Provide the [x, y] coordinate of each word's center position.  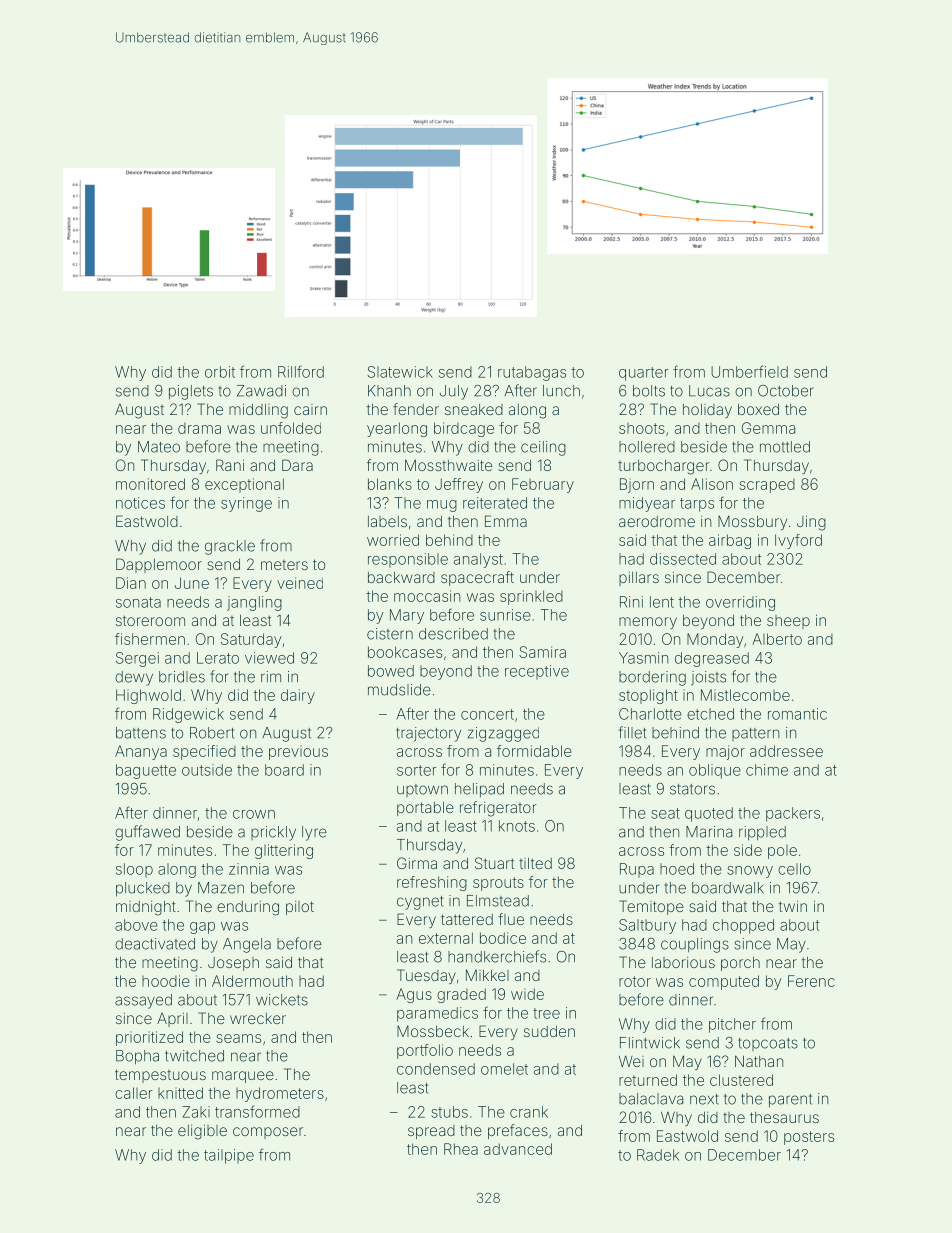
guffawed [147, 833]
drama [199, 428]
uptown [422, 790]
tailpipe [229, 1156]
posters [809, 1138]
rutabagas [532, 373]
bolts [649, 391]
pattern [755, 734]
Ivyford [798, 541]
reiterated [495, 503]
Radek [658, 1155]
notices [140, 503]
